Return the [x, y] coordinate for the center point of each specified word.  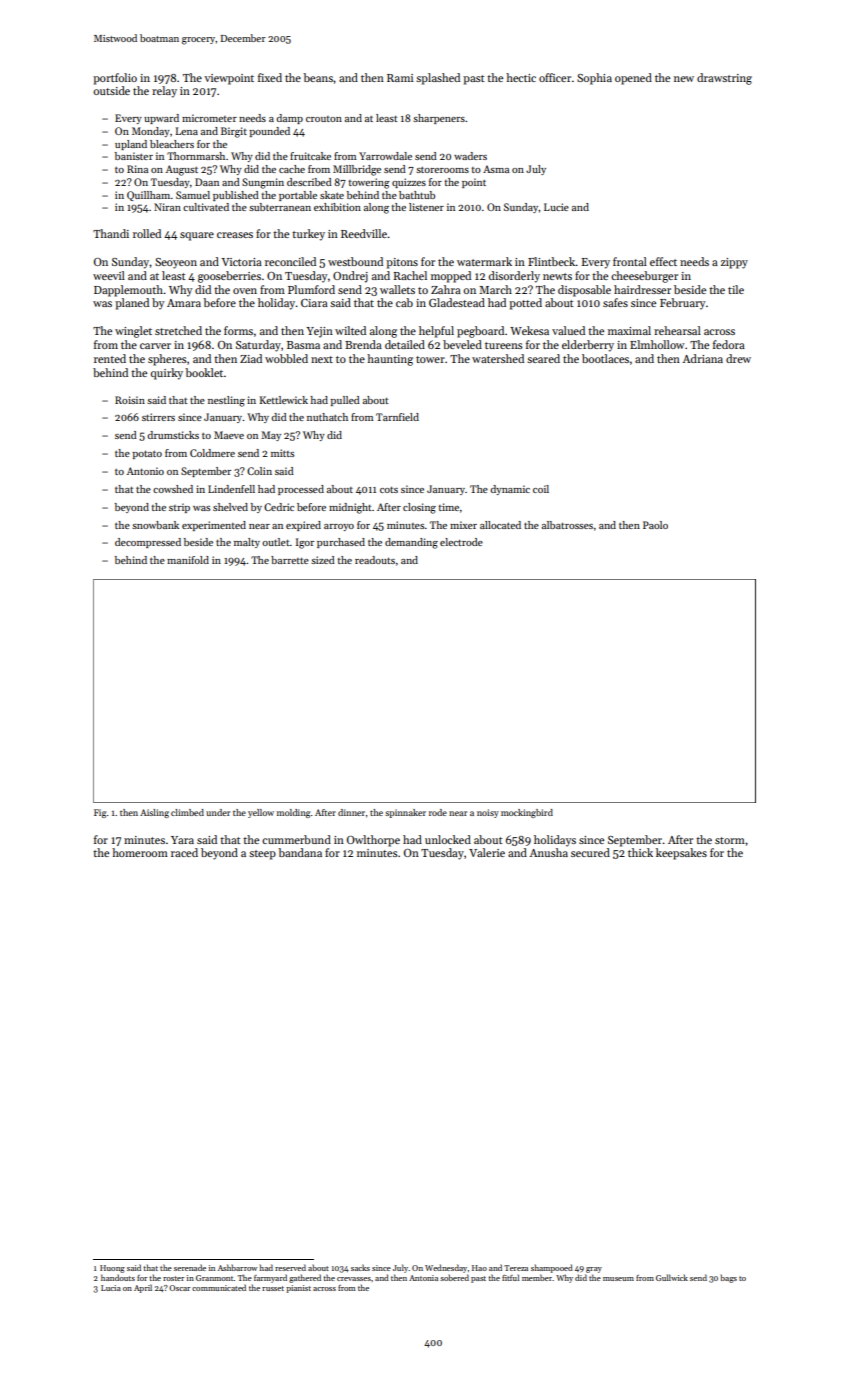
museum [618, 1279]
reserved [290, 1267]
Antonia [423, 1278]
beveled [462, 344]
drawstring [724, 79]
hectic [521, 77]
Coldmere [212, 453]
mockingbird [527, 813]
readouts [375, 560]
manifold [188, 560]
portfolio [115, 79]
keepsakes [681, 854]
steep [262, 855]
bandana [300, 852]
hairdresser [642, 289]
